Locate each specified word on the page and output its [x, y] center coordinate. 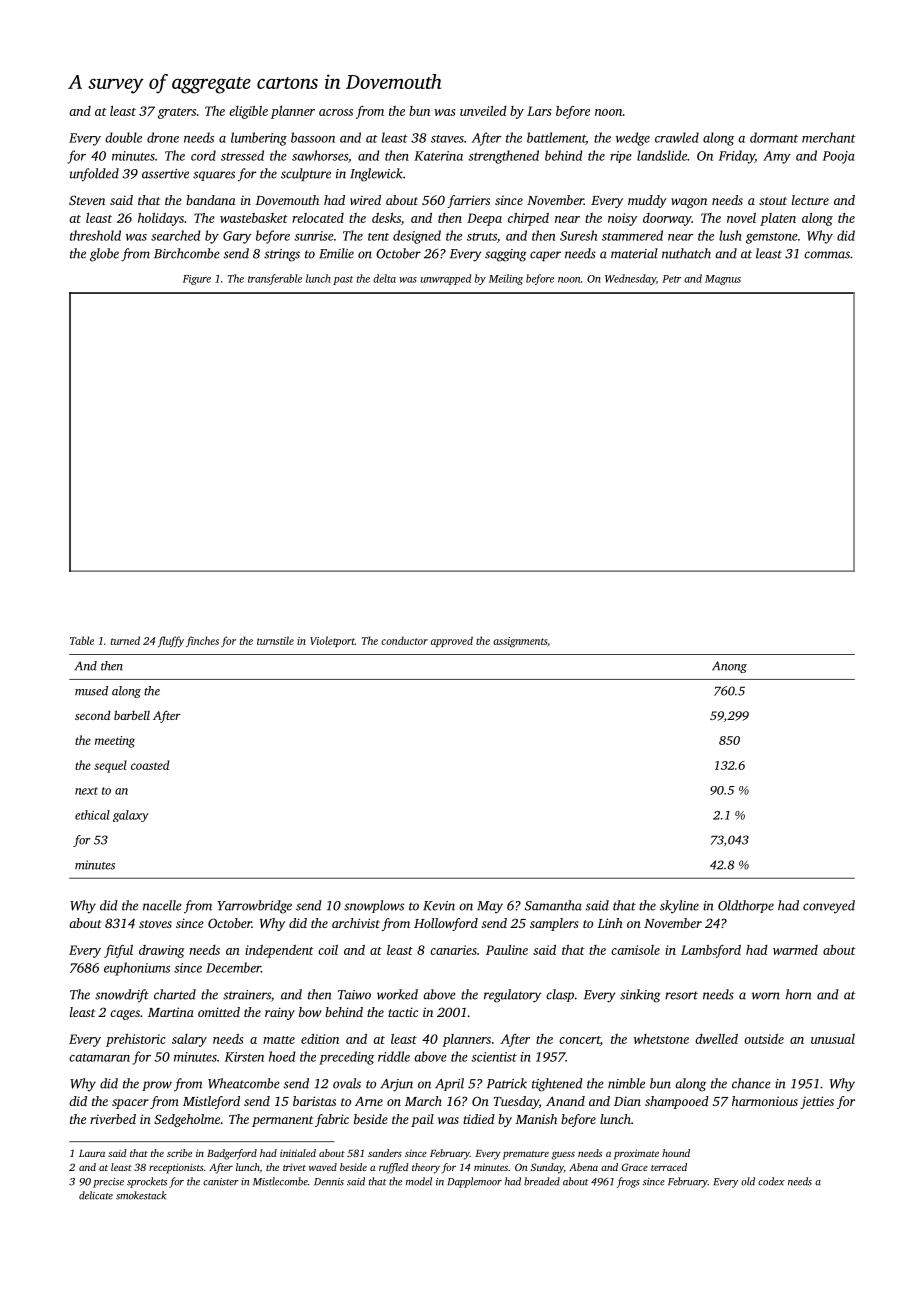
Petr [671, 279]
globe [104, 255]
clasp [560, 995]
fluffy [170, 641]
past [343, 280]
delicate [96, 1195]
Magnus [723, 280]
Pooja [839, 157]
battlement [556, 138]
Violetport [332, 641]
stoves [155, 924]
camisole [635, 950]
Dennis [329, 1182]
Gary [237, 237]
